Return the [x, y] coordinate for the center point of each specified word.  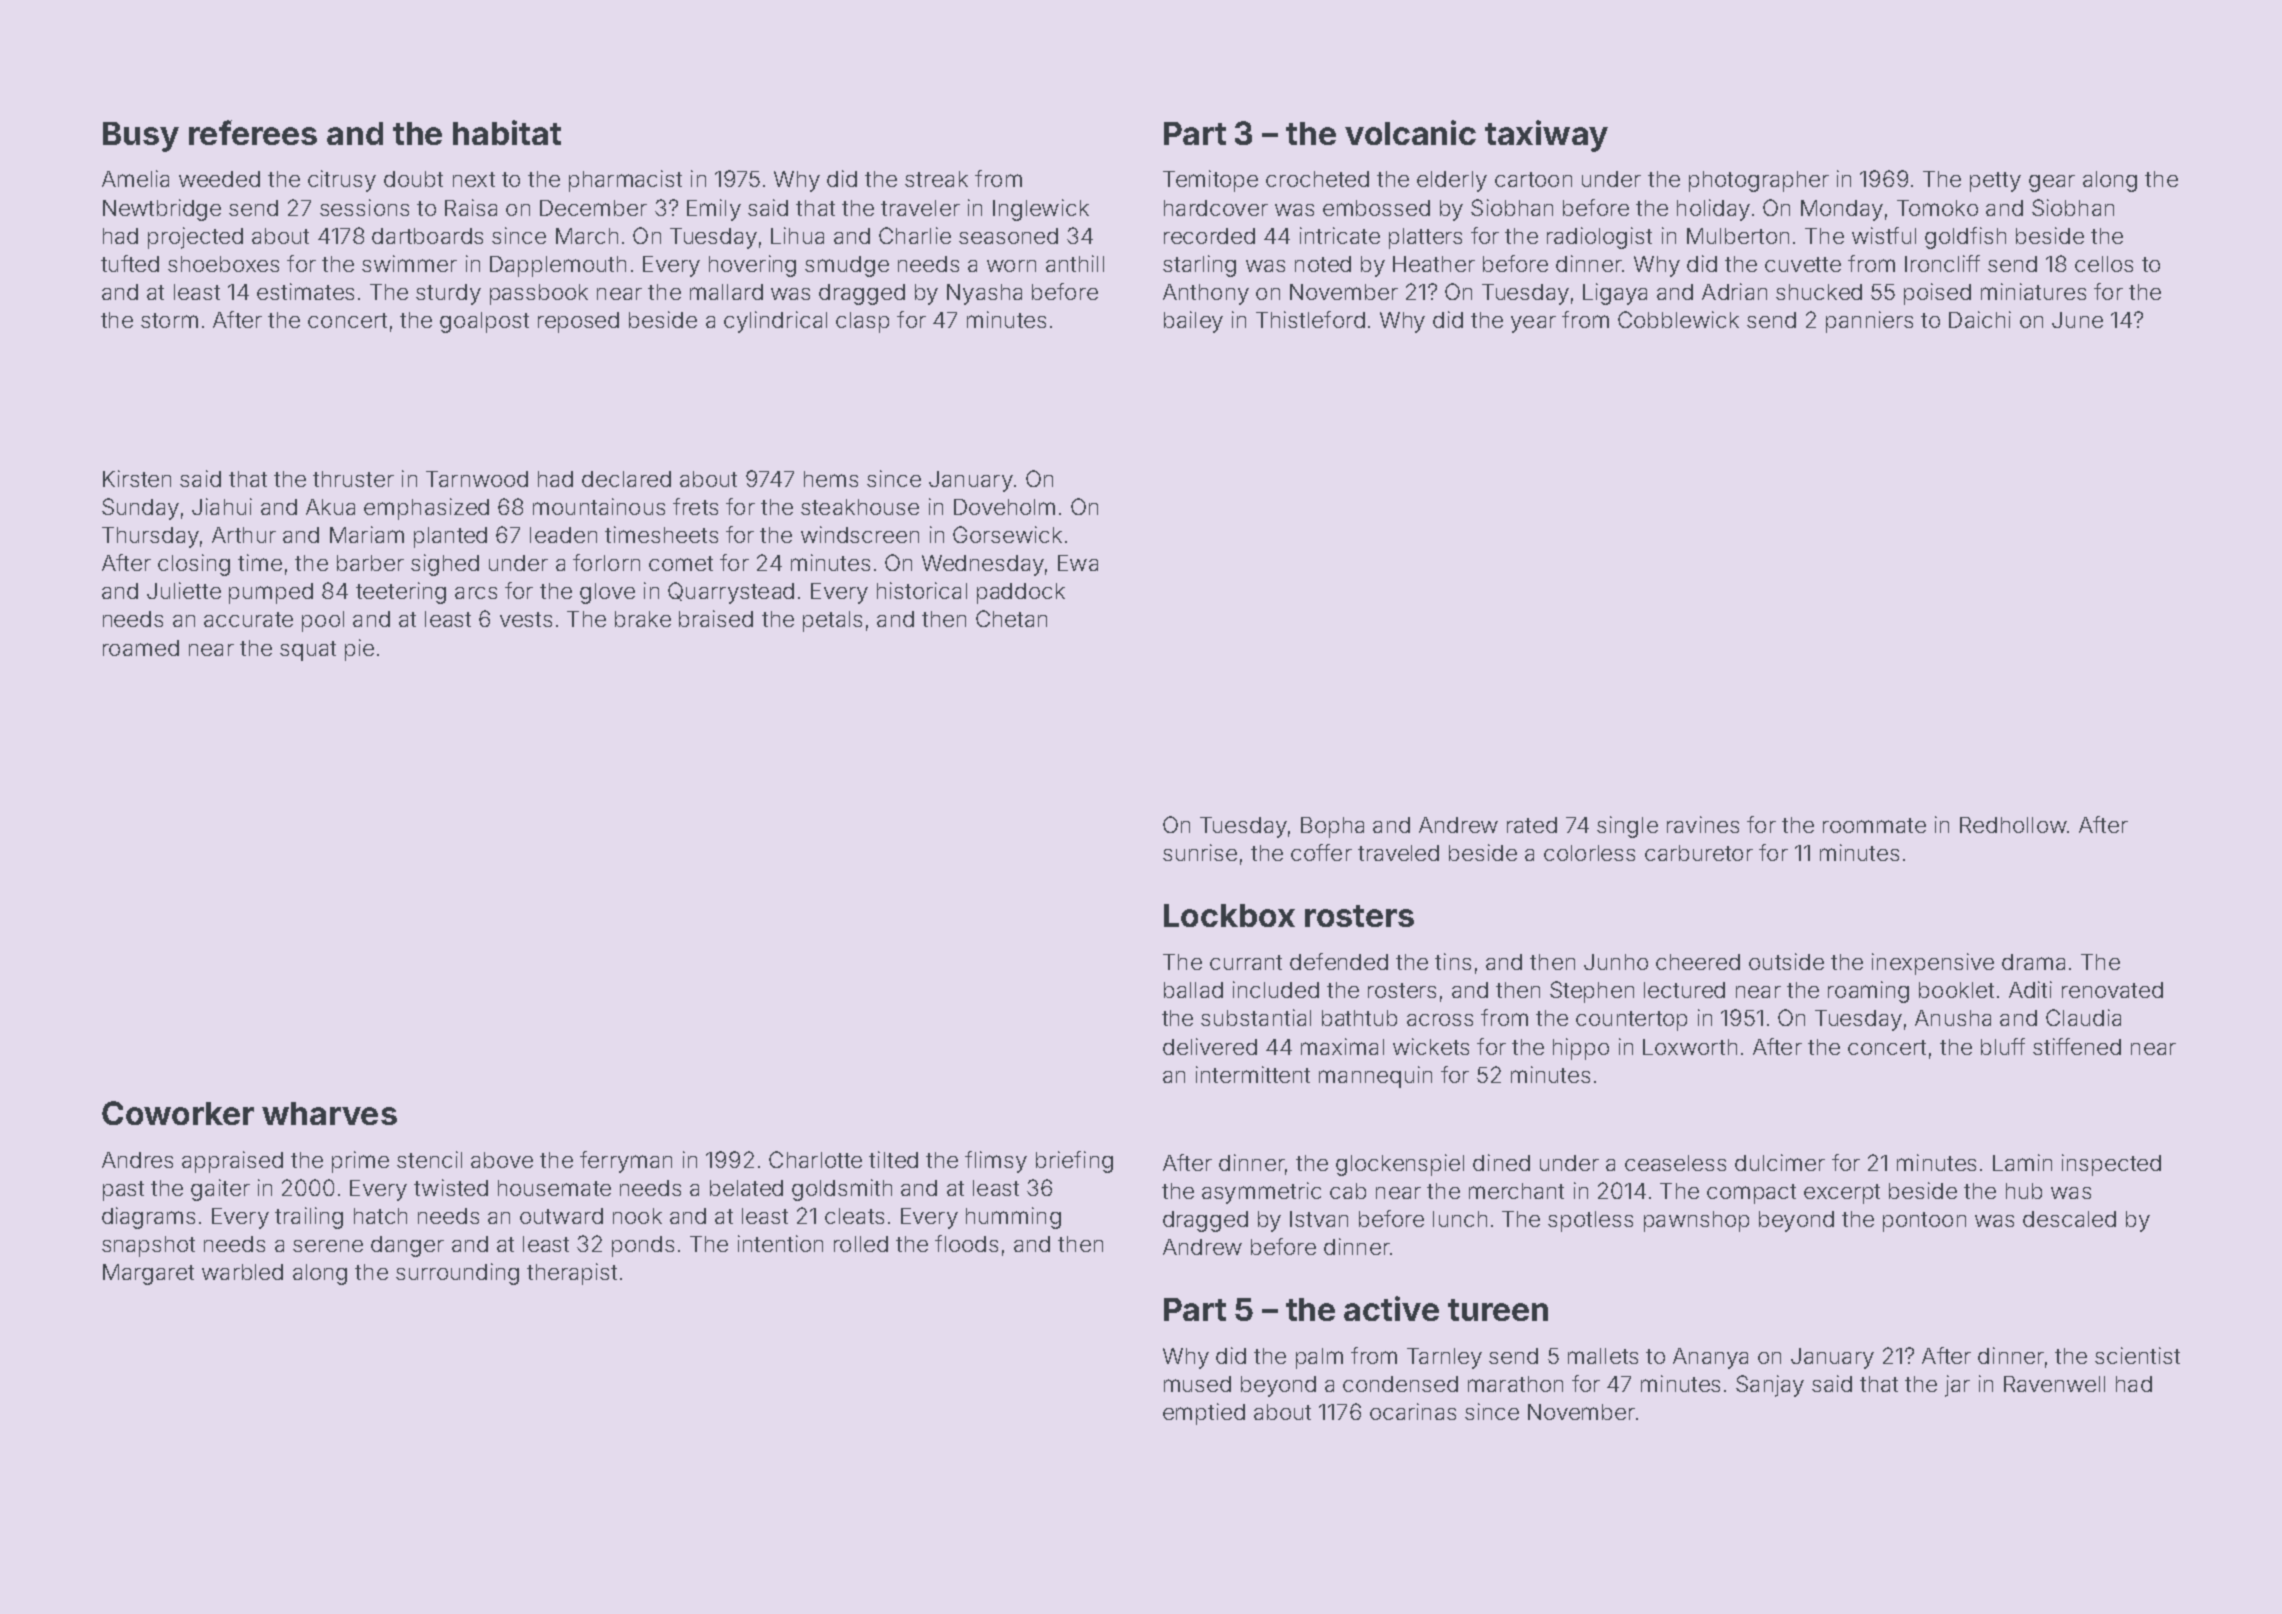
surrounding [457, 1274]
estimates [305, 291]
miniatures [2033, 291]
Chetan [1011, 618]
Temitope [1210, 181]
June [2077, 320]
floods [966, 1243]
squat [308, 651]
